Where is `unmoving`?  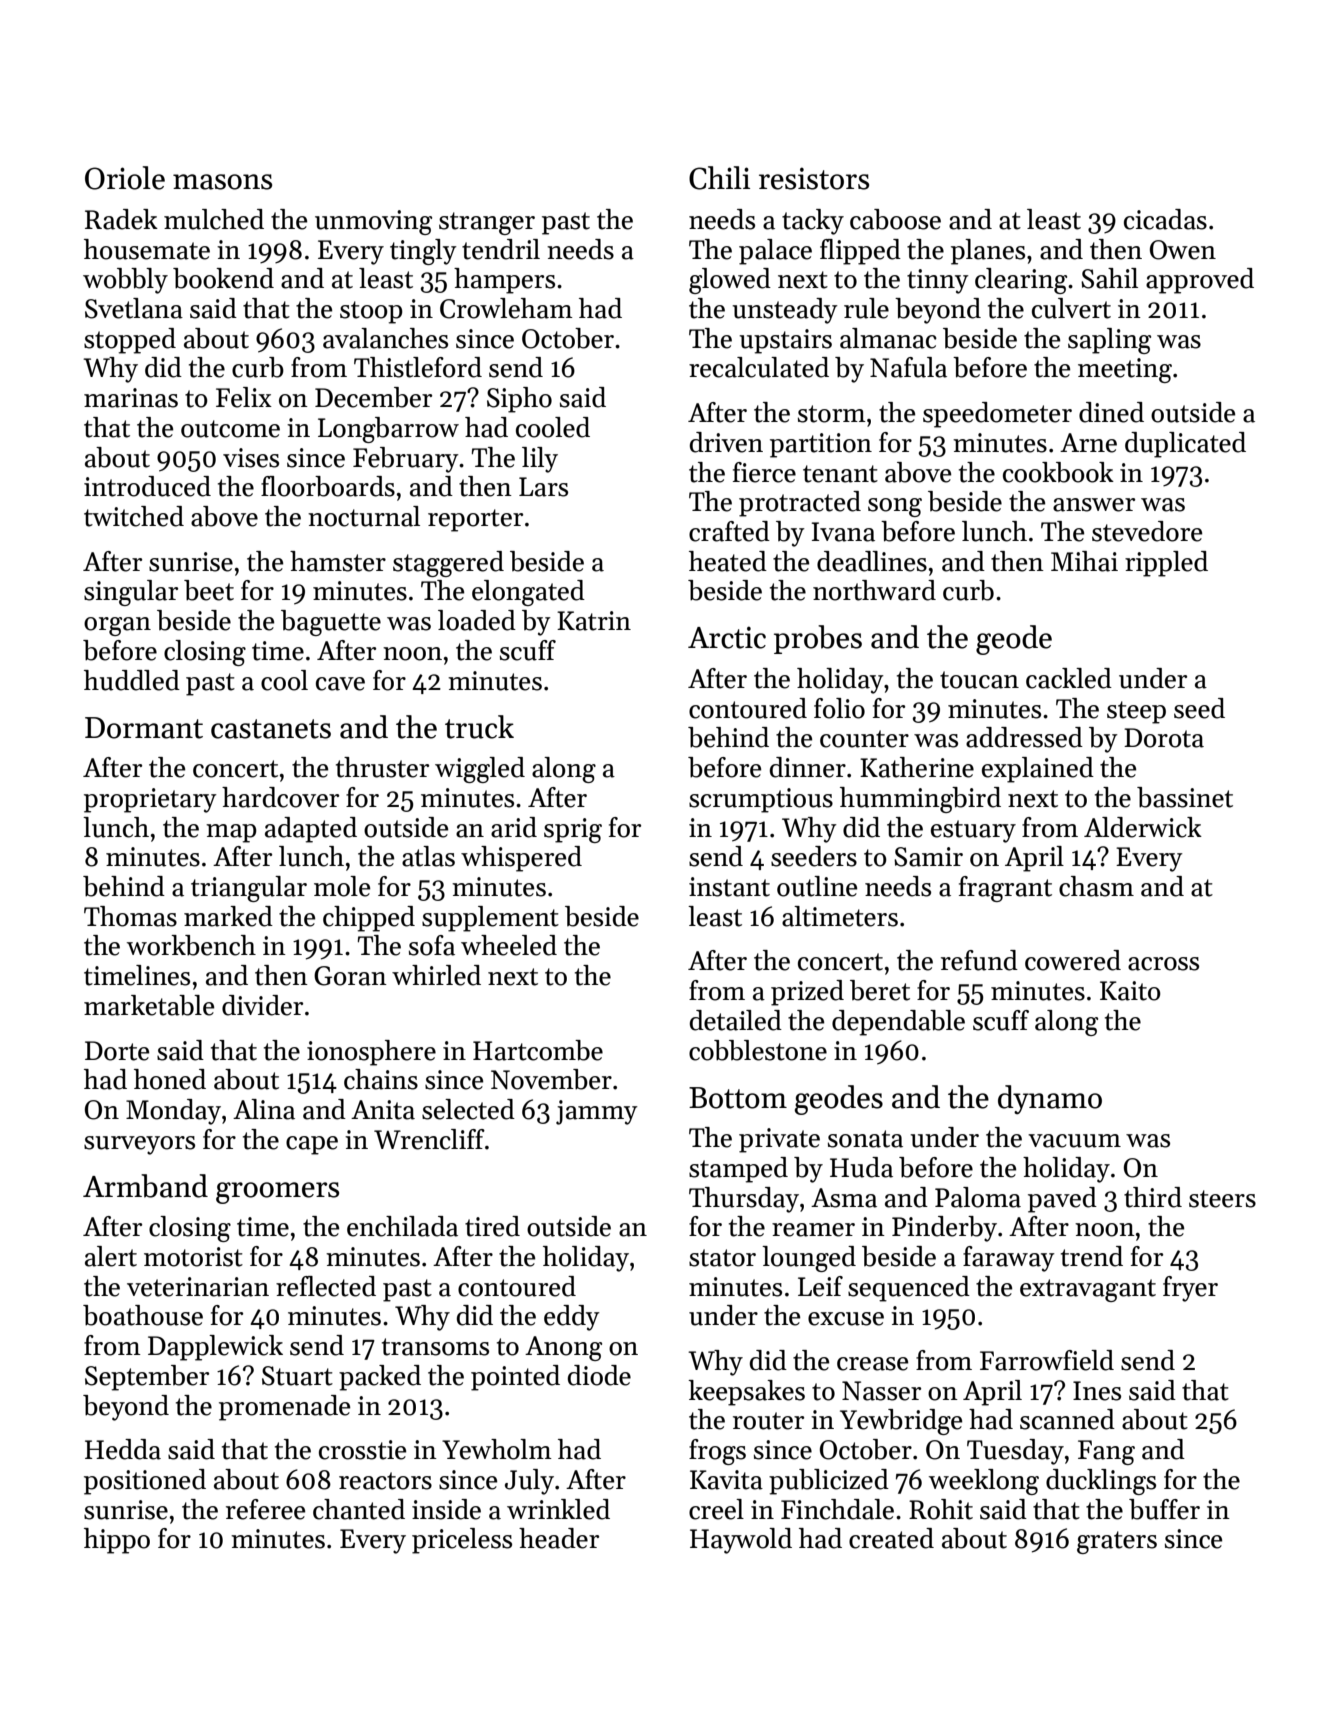 unmoving is located at coordinates (373, 222).
